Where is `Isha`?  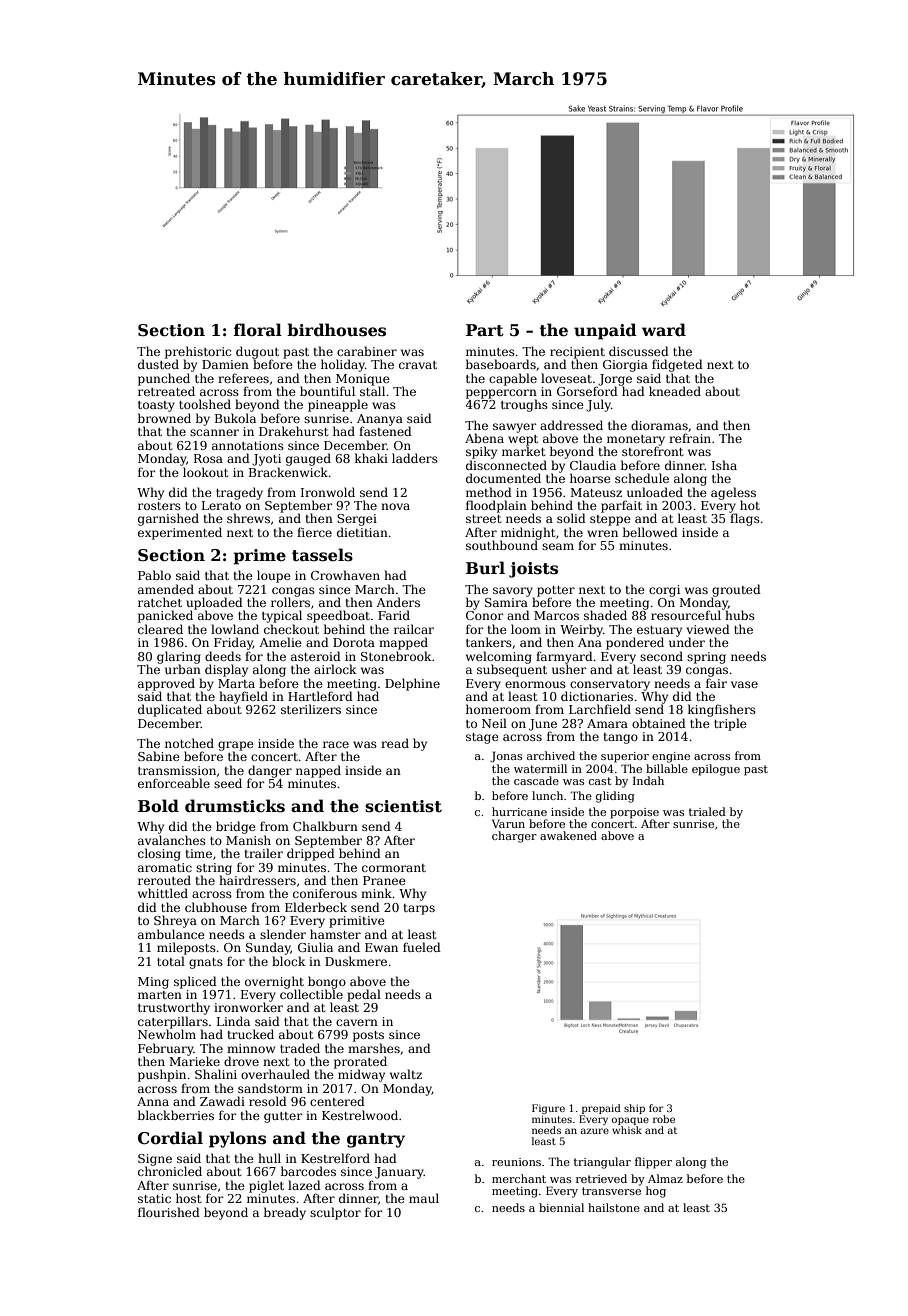
Isha is located at coordinates (724, 465).
